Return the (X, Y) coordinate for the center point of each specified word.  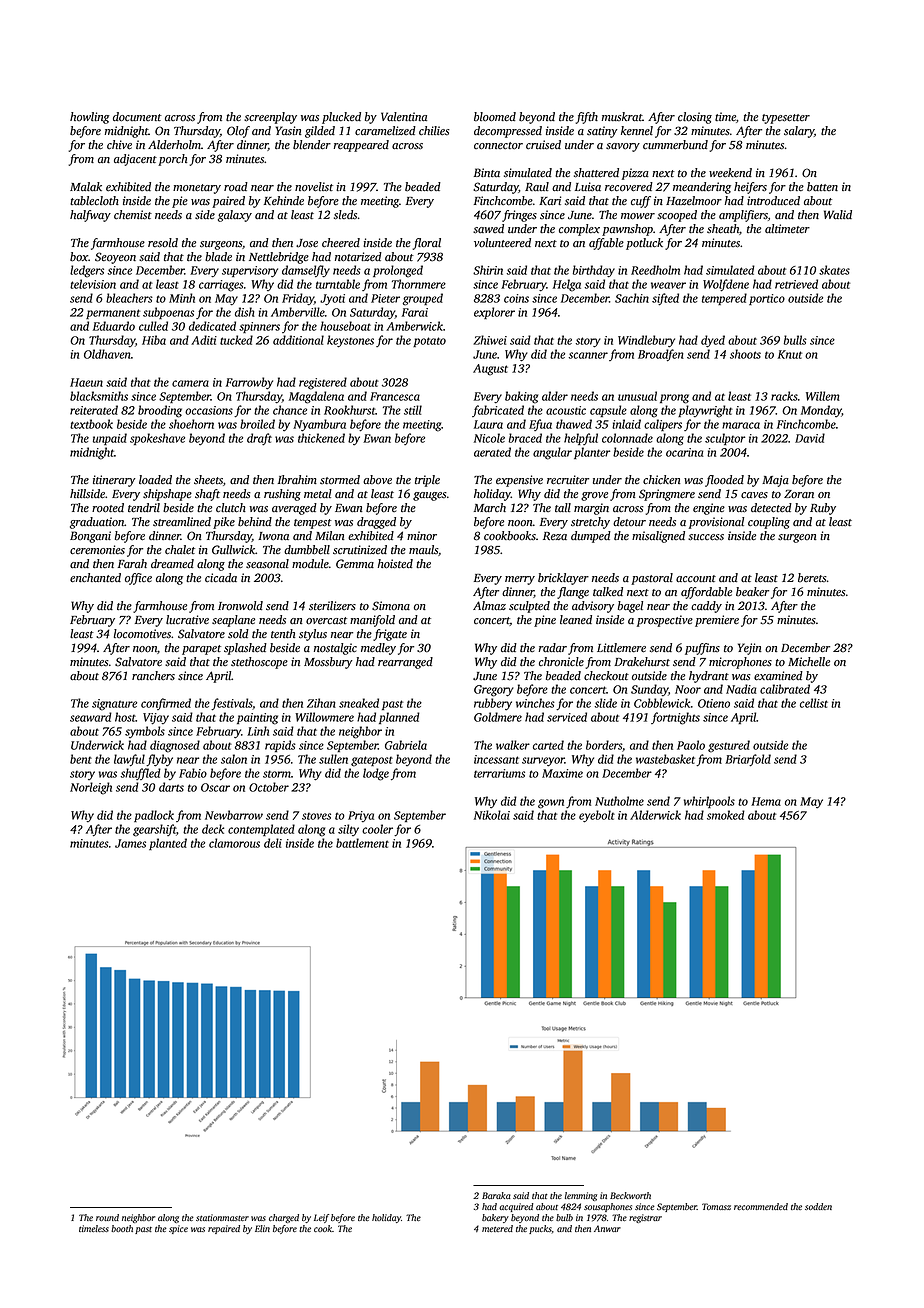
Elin (262, 1228)
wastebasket (665, 759)
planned (399, 718)
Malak (86, 186)
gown (551, 804)
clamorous (234, 843)
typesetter (786, 119)
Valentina (404, 117)
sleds (345, 215)
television (93, 284)
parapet (201, 650)
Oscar (215, 787)
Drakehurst (642, 662)
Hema (766, 801)
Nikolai (492, 815)
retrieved (796, 284)
